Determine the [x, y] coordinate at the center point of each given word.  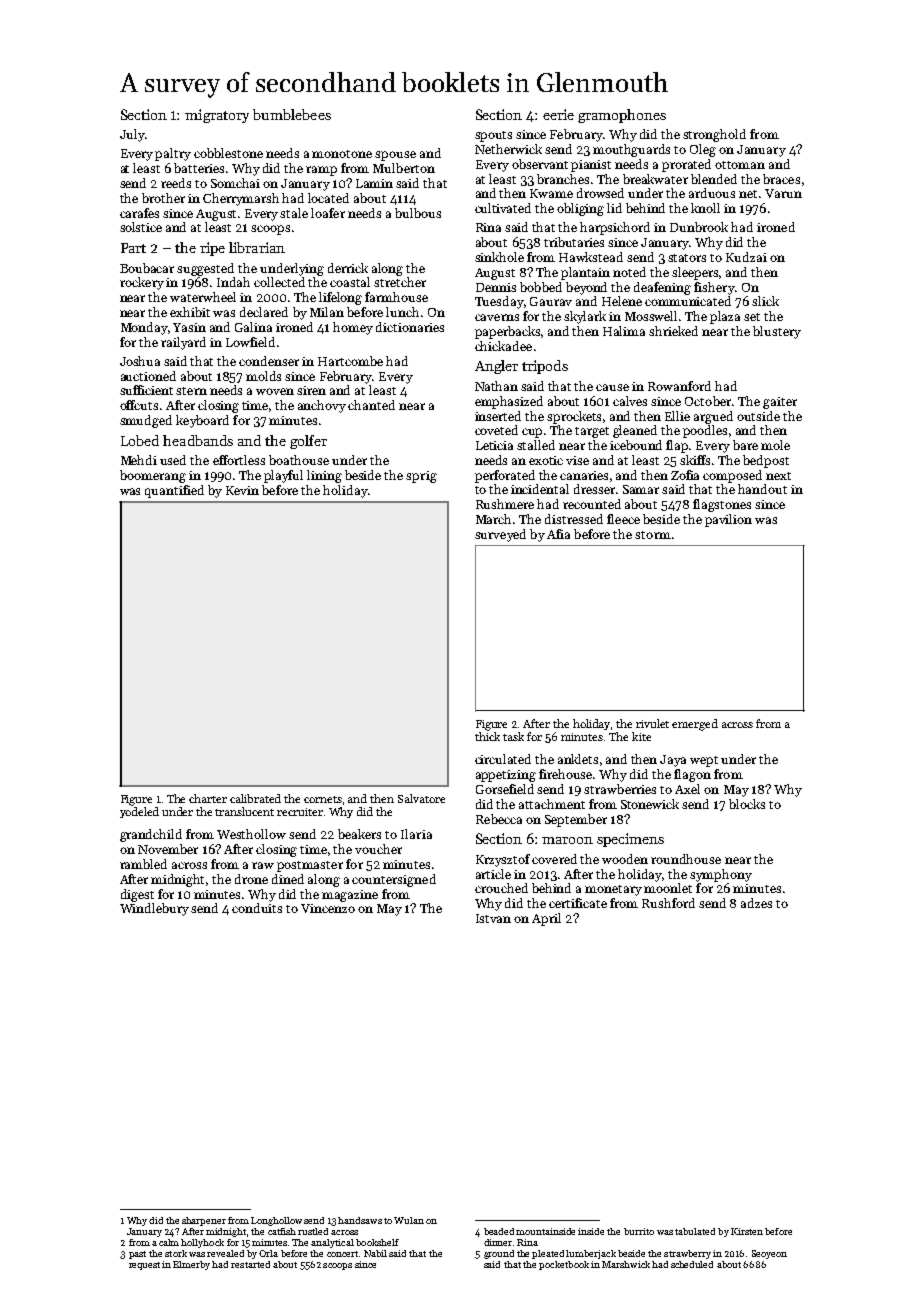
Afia [558, 534]
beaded [499, 1231]
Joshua [140, 361]
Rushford [668, 903]
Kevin [242, 490]
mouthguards [631, 150]
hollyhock [202, 1243]
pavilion [728, 520]
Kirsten [747, 1231]
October [708, 401]
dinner [498, 1242]
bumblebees [292, 114]
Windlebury [154, 909]
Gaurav [551, 301]
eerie [558, 114]
